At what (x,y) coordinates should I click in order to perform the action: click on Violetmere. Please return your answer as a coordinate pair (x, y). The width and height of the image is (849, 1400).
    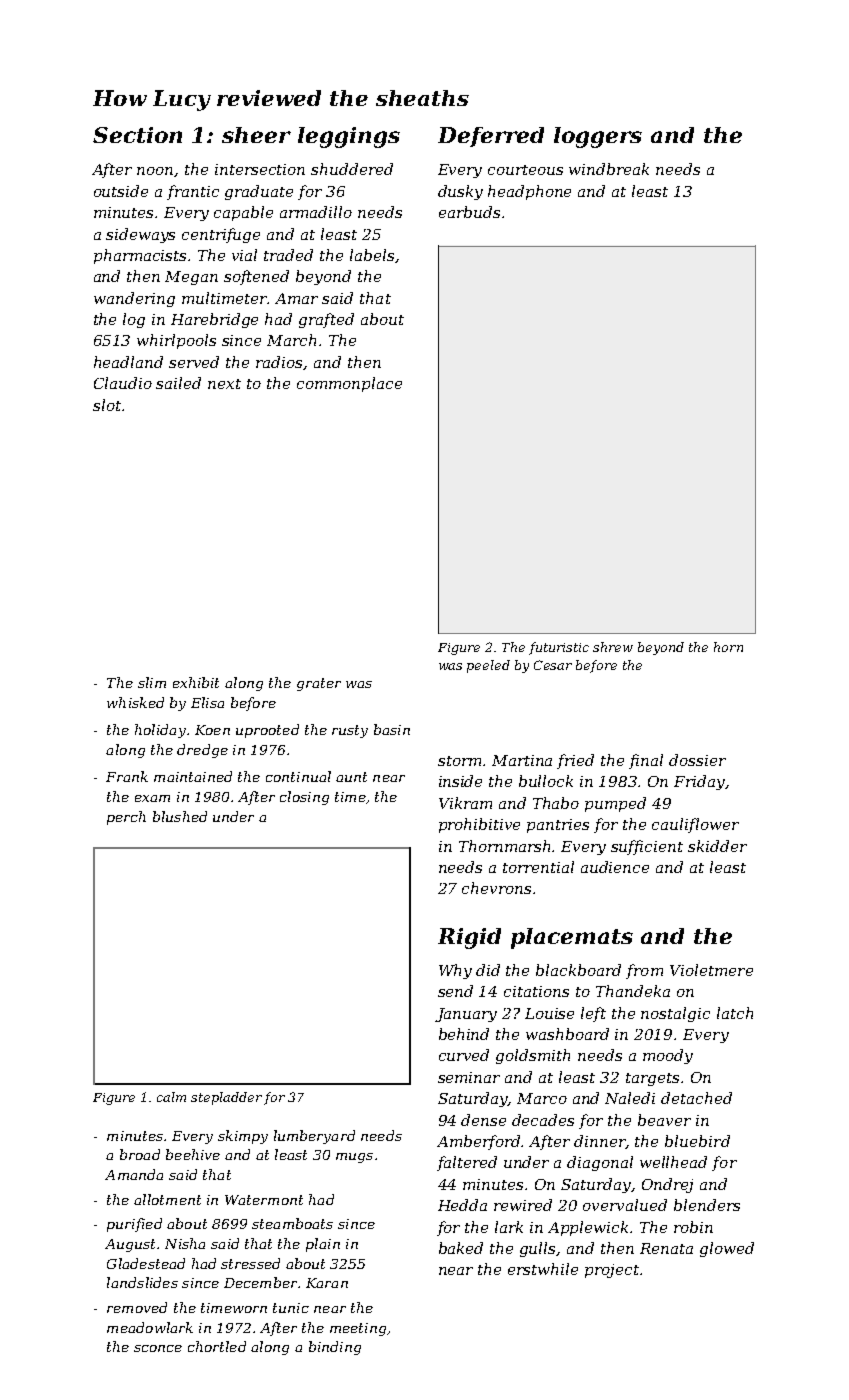
    Looking at the image, I should click on (711, 970).
